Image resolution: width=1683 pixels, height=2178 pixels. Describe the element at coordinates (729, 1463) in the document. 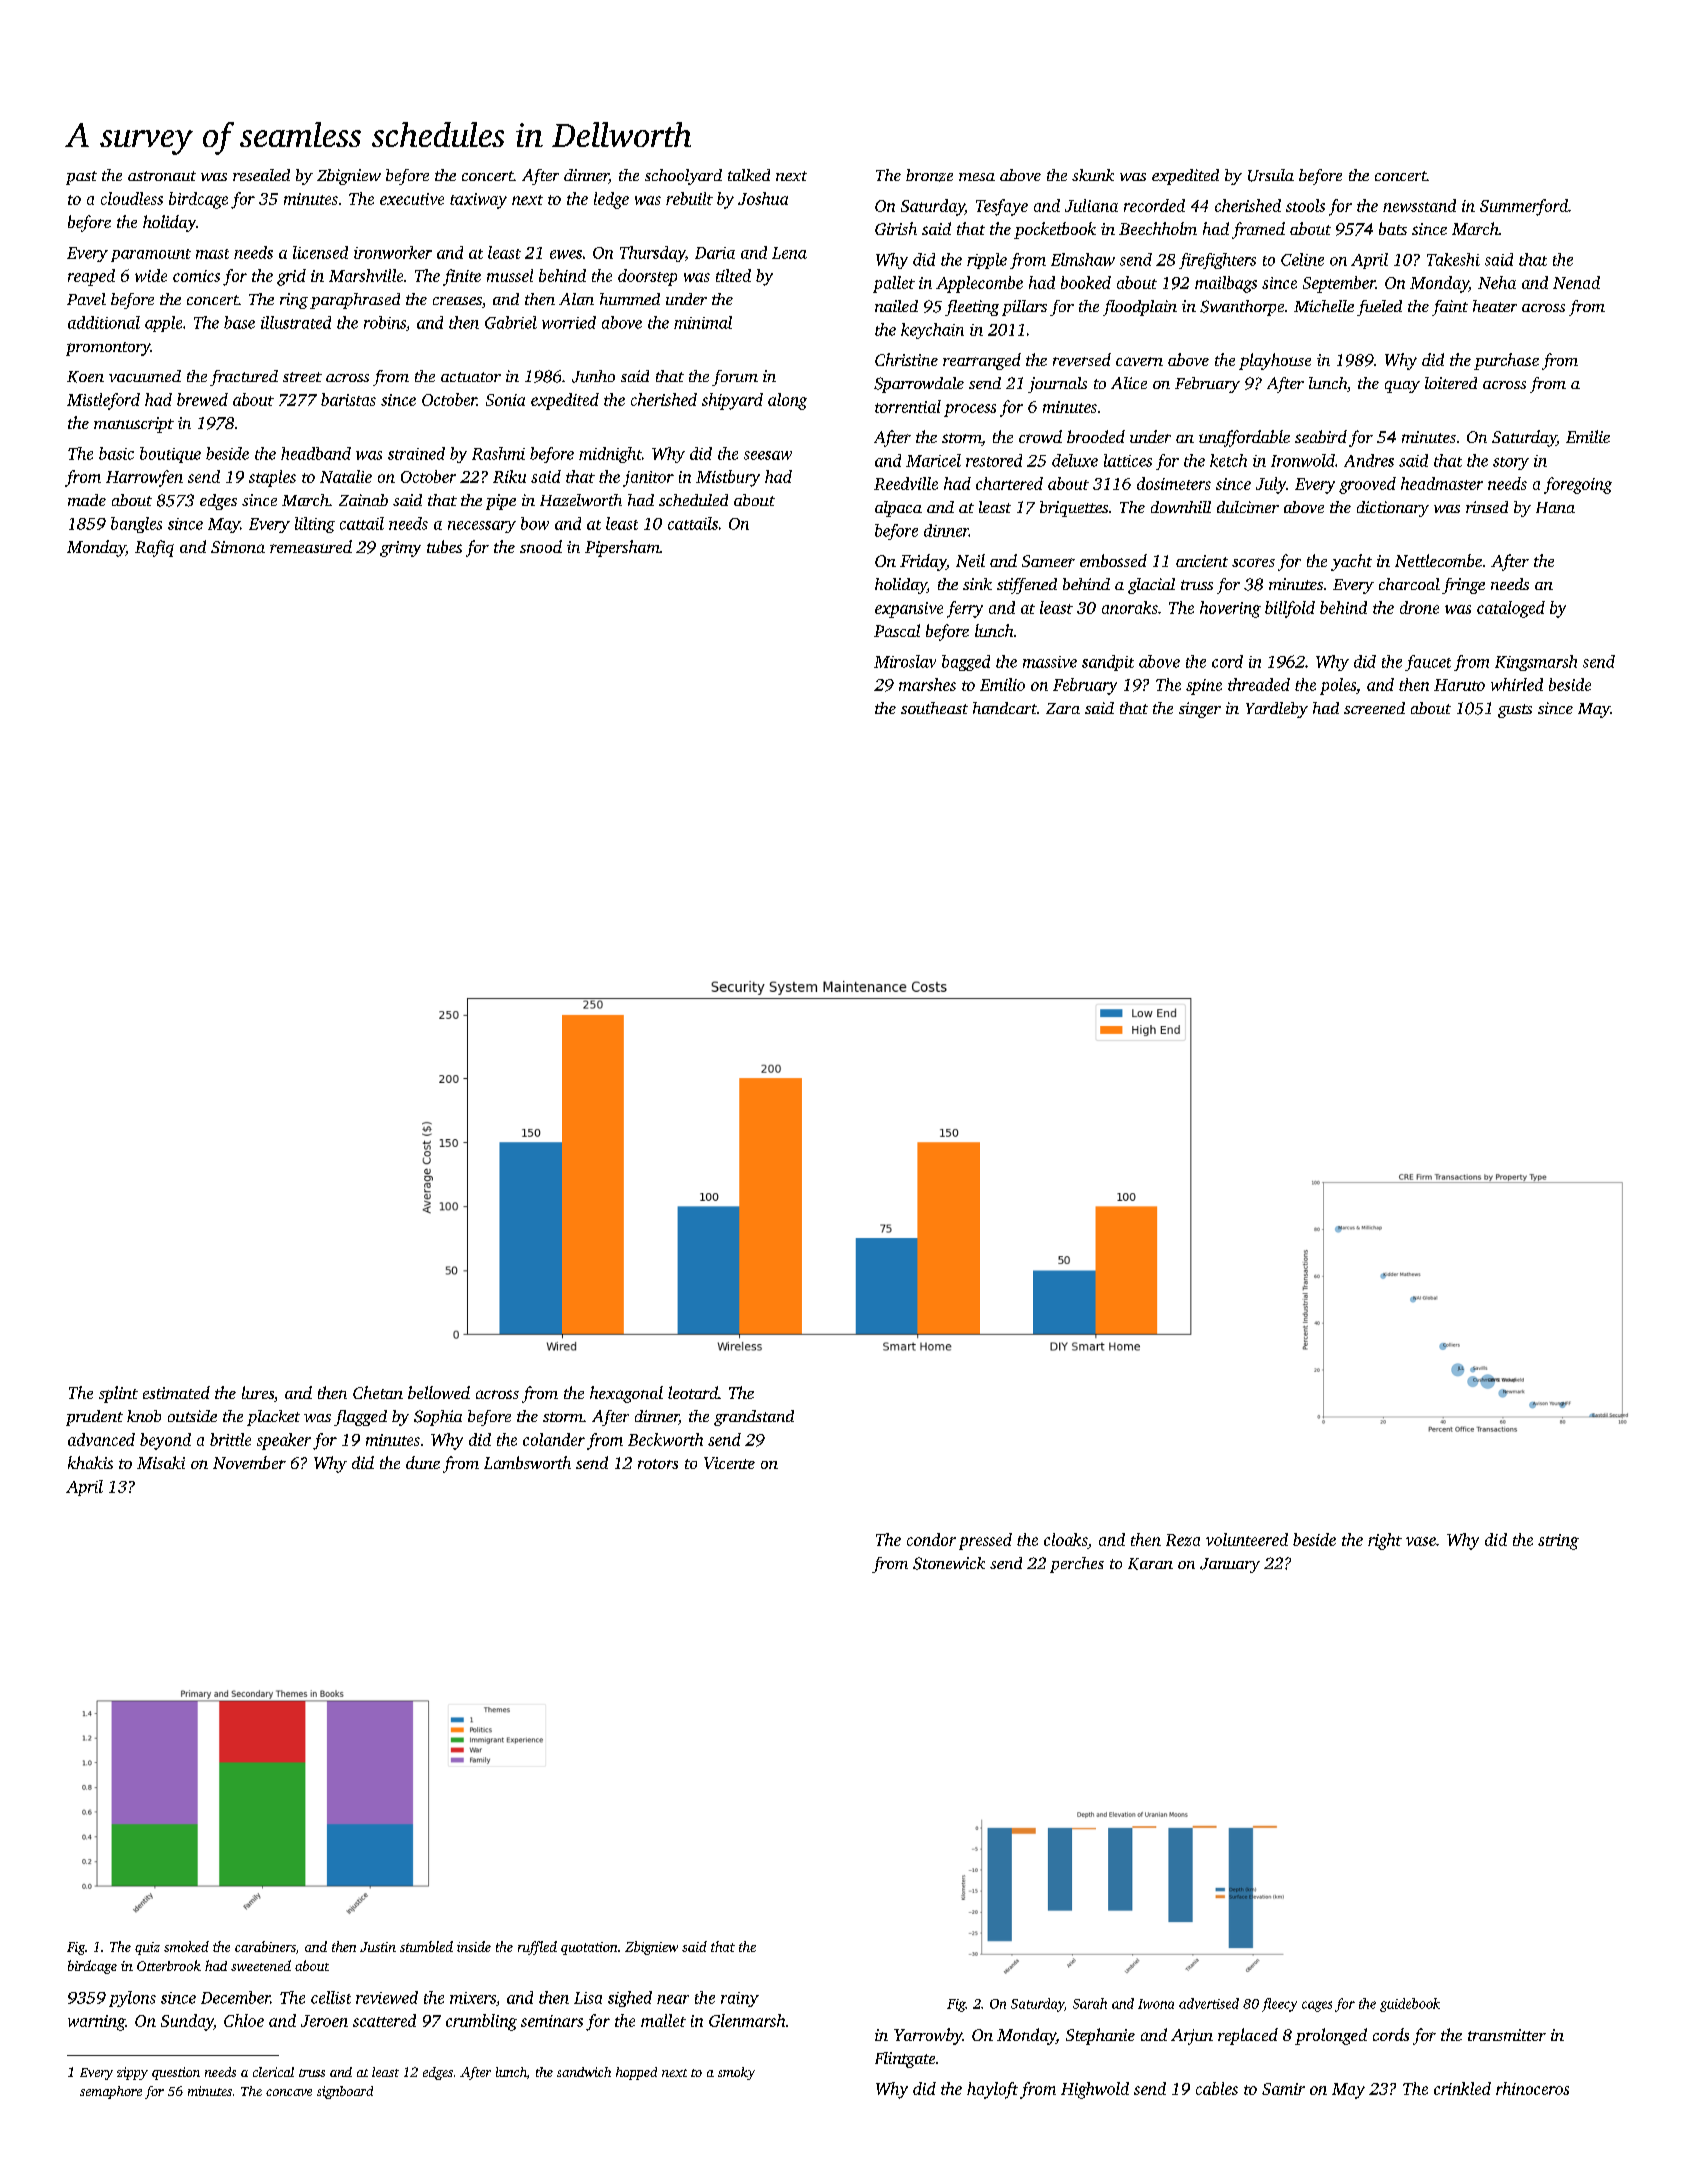

I see `Vicente` at that location.
